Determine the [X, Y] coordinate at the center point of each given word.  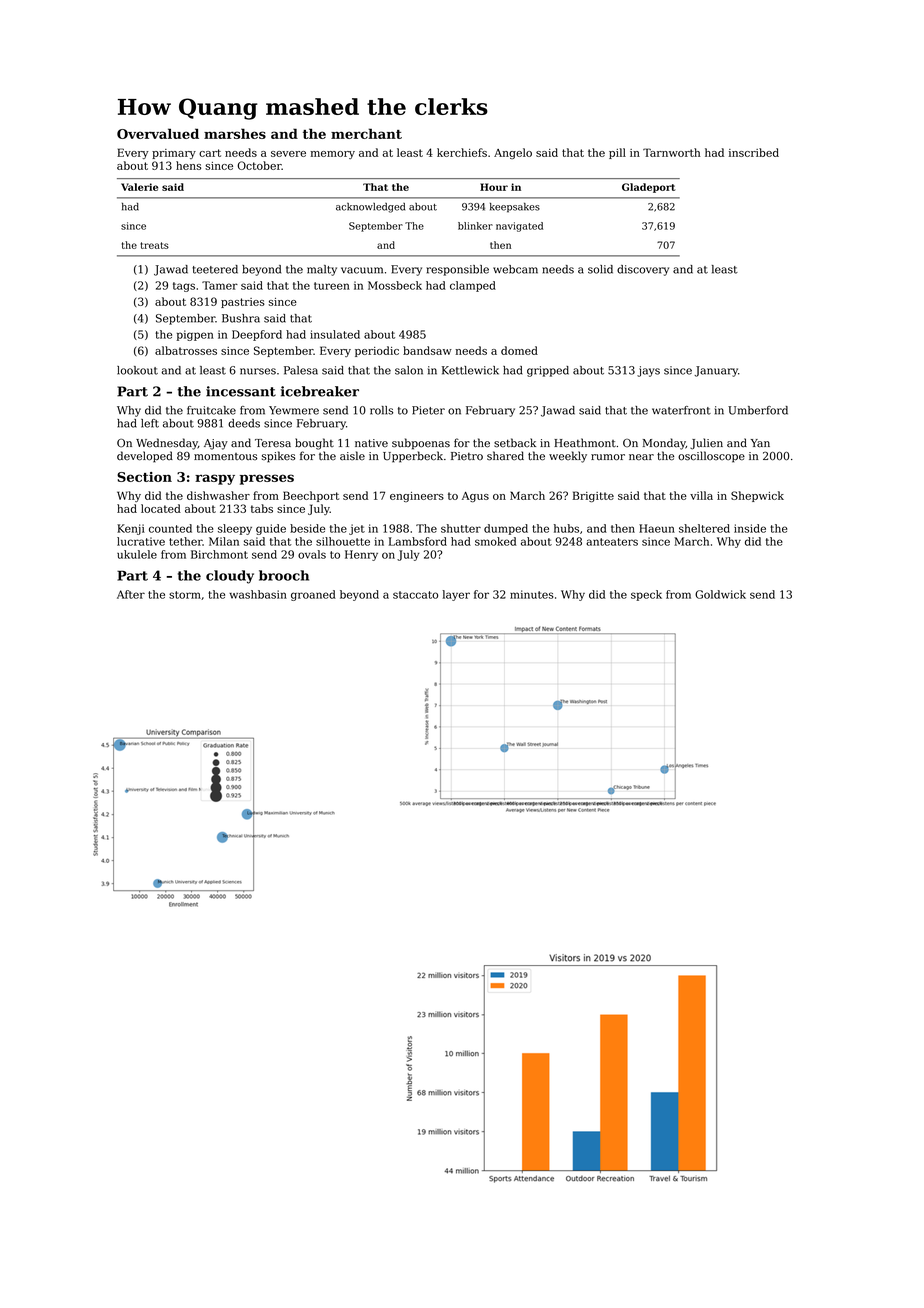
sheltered [704, 528]
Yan [760, 443]
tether [186, 541]
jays [648, 371]
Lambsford [418, 541]
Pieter [428, 410]
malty [322, 270]
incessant [241, 391]
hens [188, 165]
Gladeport [649, 188]
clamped [473, 286]
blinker [475, 226]
